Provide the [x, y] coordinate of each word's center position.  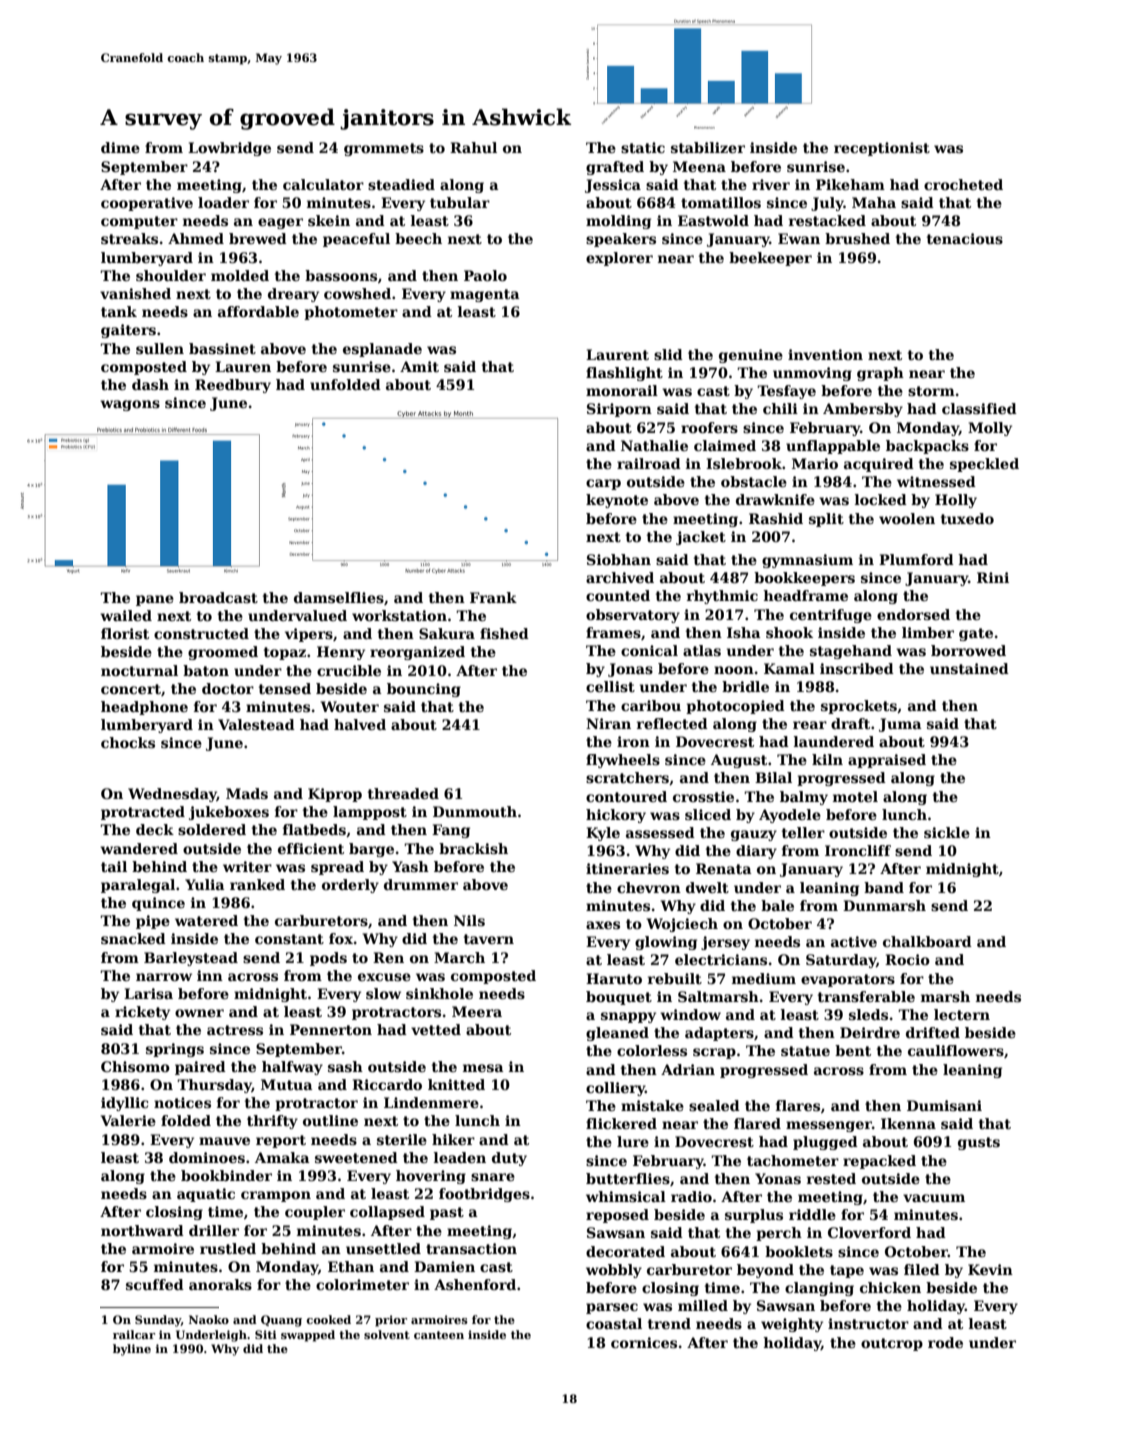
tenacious [965, 238]
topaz [285, 653]
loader [223, 202]
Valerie [128, 1120]
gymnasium [807, 561]
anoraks [220, 1284]
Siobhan [619, 559]
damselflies [339, 597]
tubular [460, 202]
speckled [984, 465]
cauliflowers [956, 1050]
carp [603, 484]
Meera [477, 1011]
